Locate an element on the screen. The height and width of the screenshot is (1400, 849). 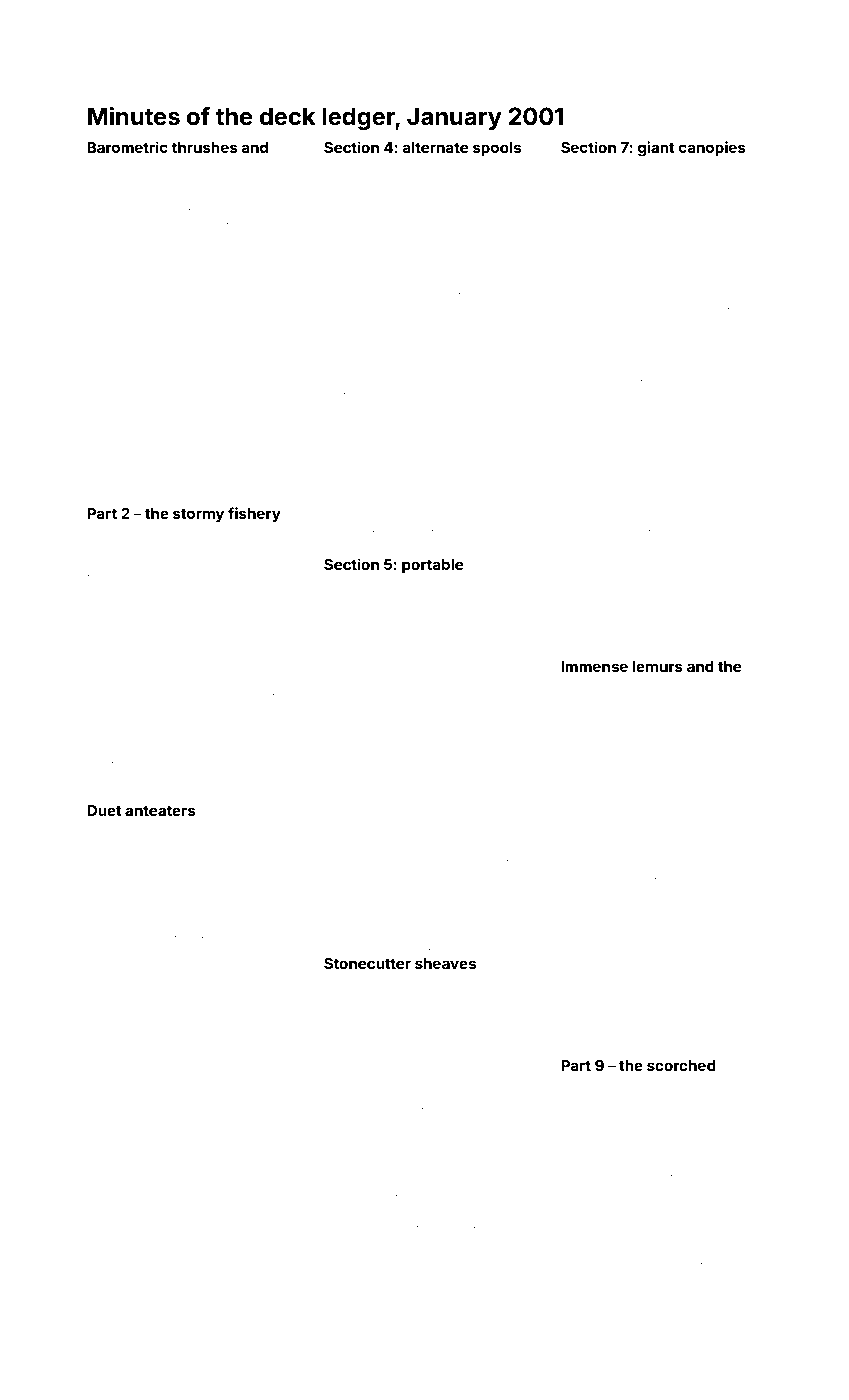
Zahra is located at coordinates (657, 376).
